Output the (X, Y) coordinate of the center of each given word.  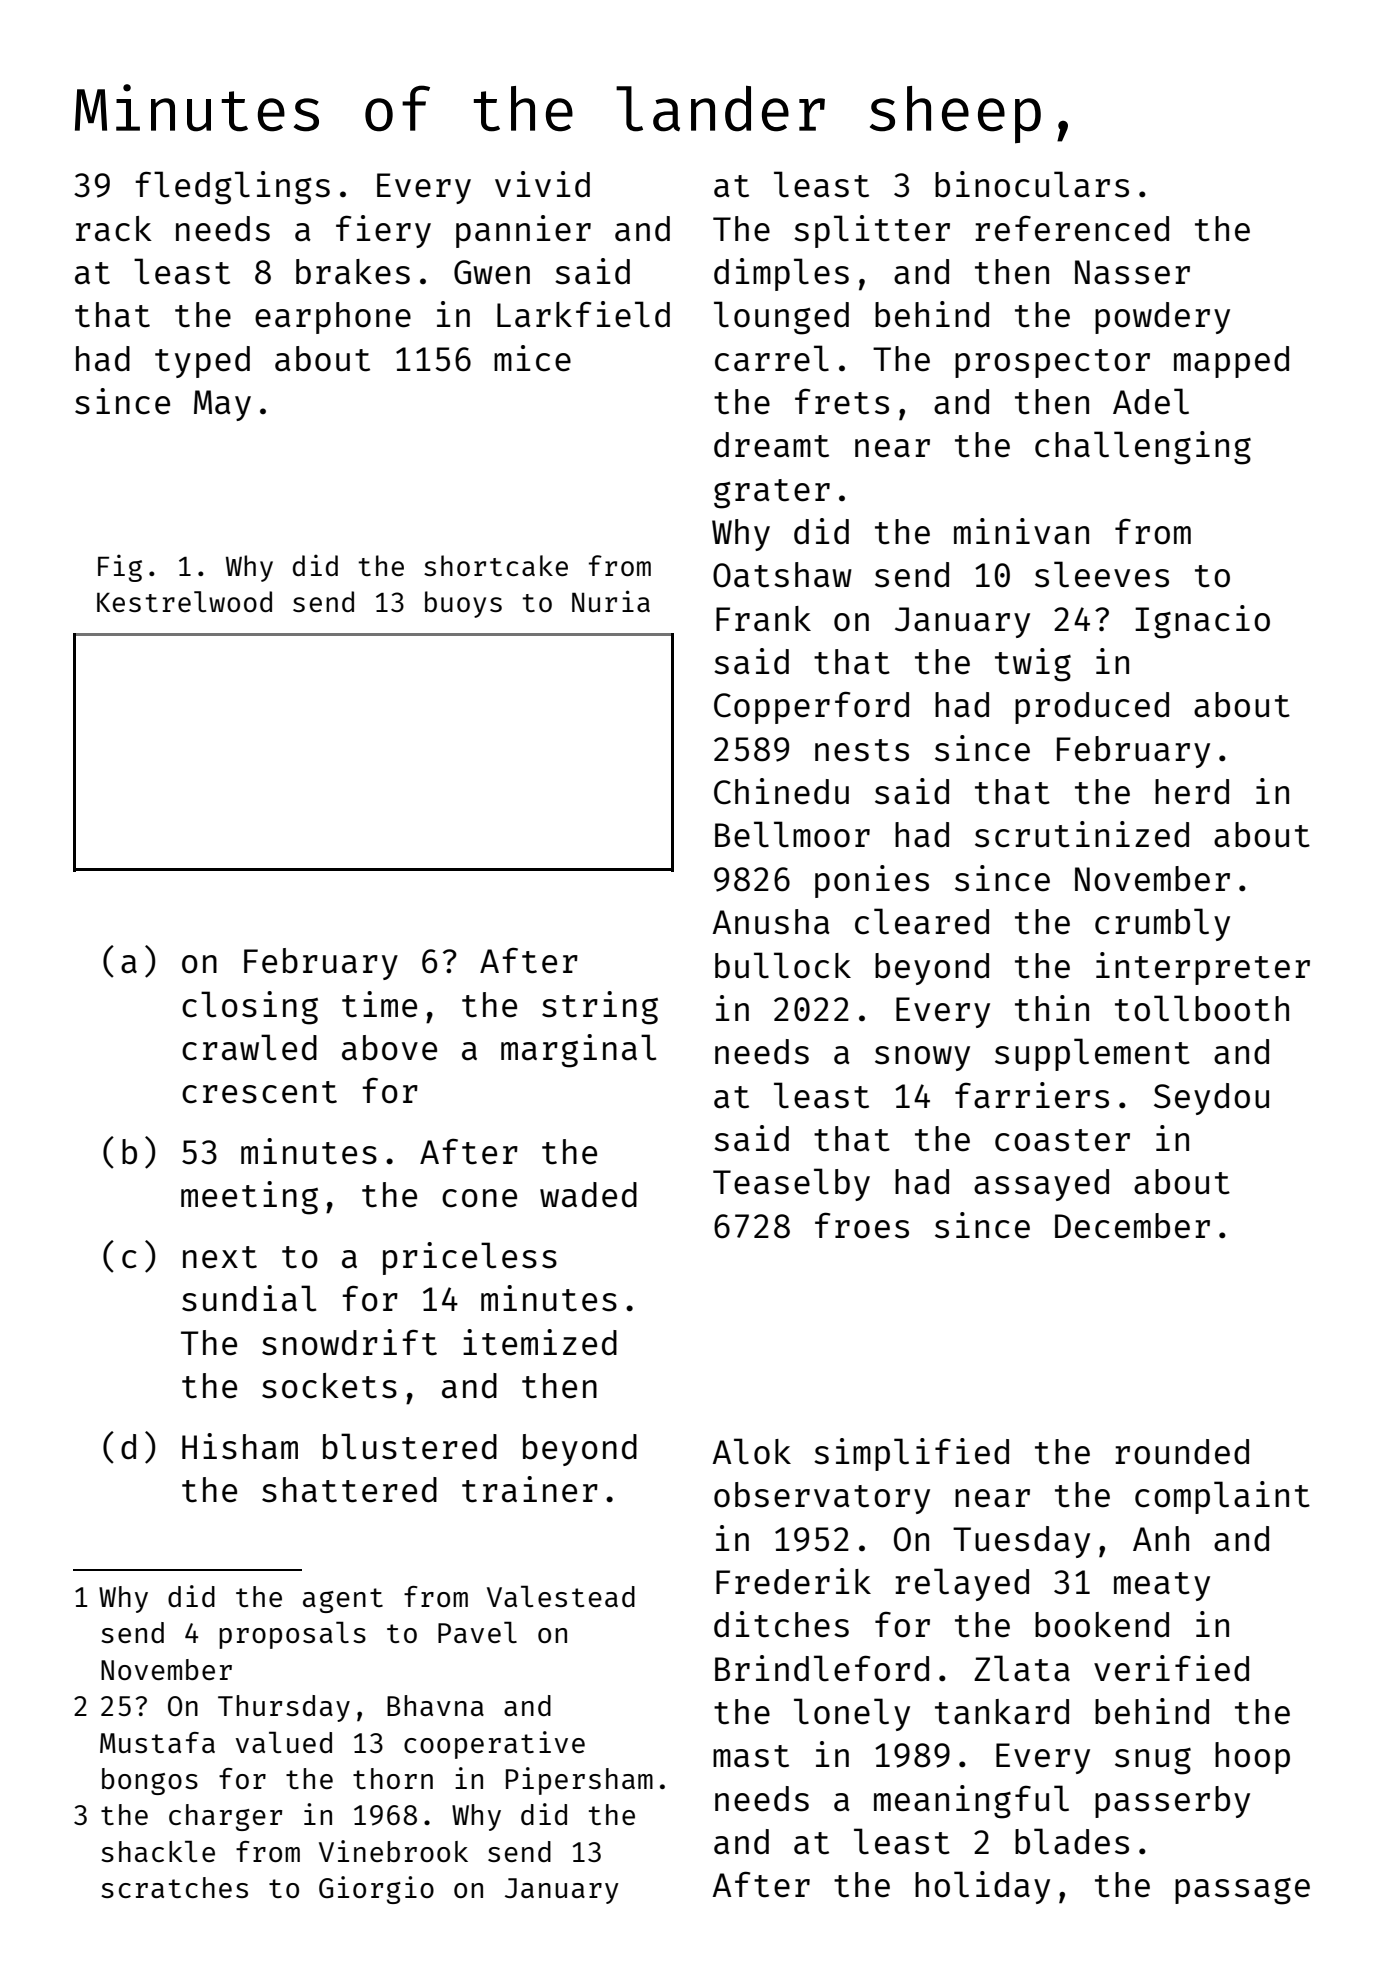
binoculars (1032, 184)
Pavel (477, 1632)
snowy (922, 1058)
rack (114, 229)
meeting (249, 1198)
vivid (542, 184)
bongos (150, 1781)
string (600, 1008)
